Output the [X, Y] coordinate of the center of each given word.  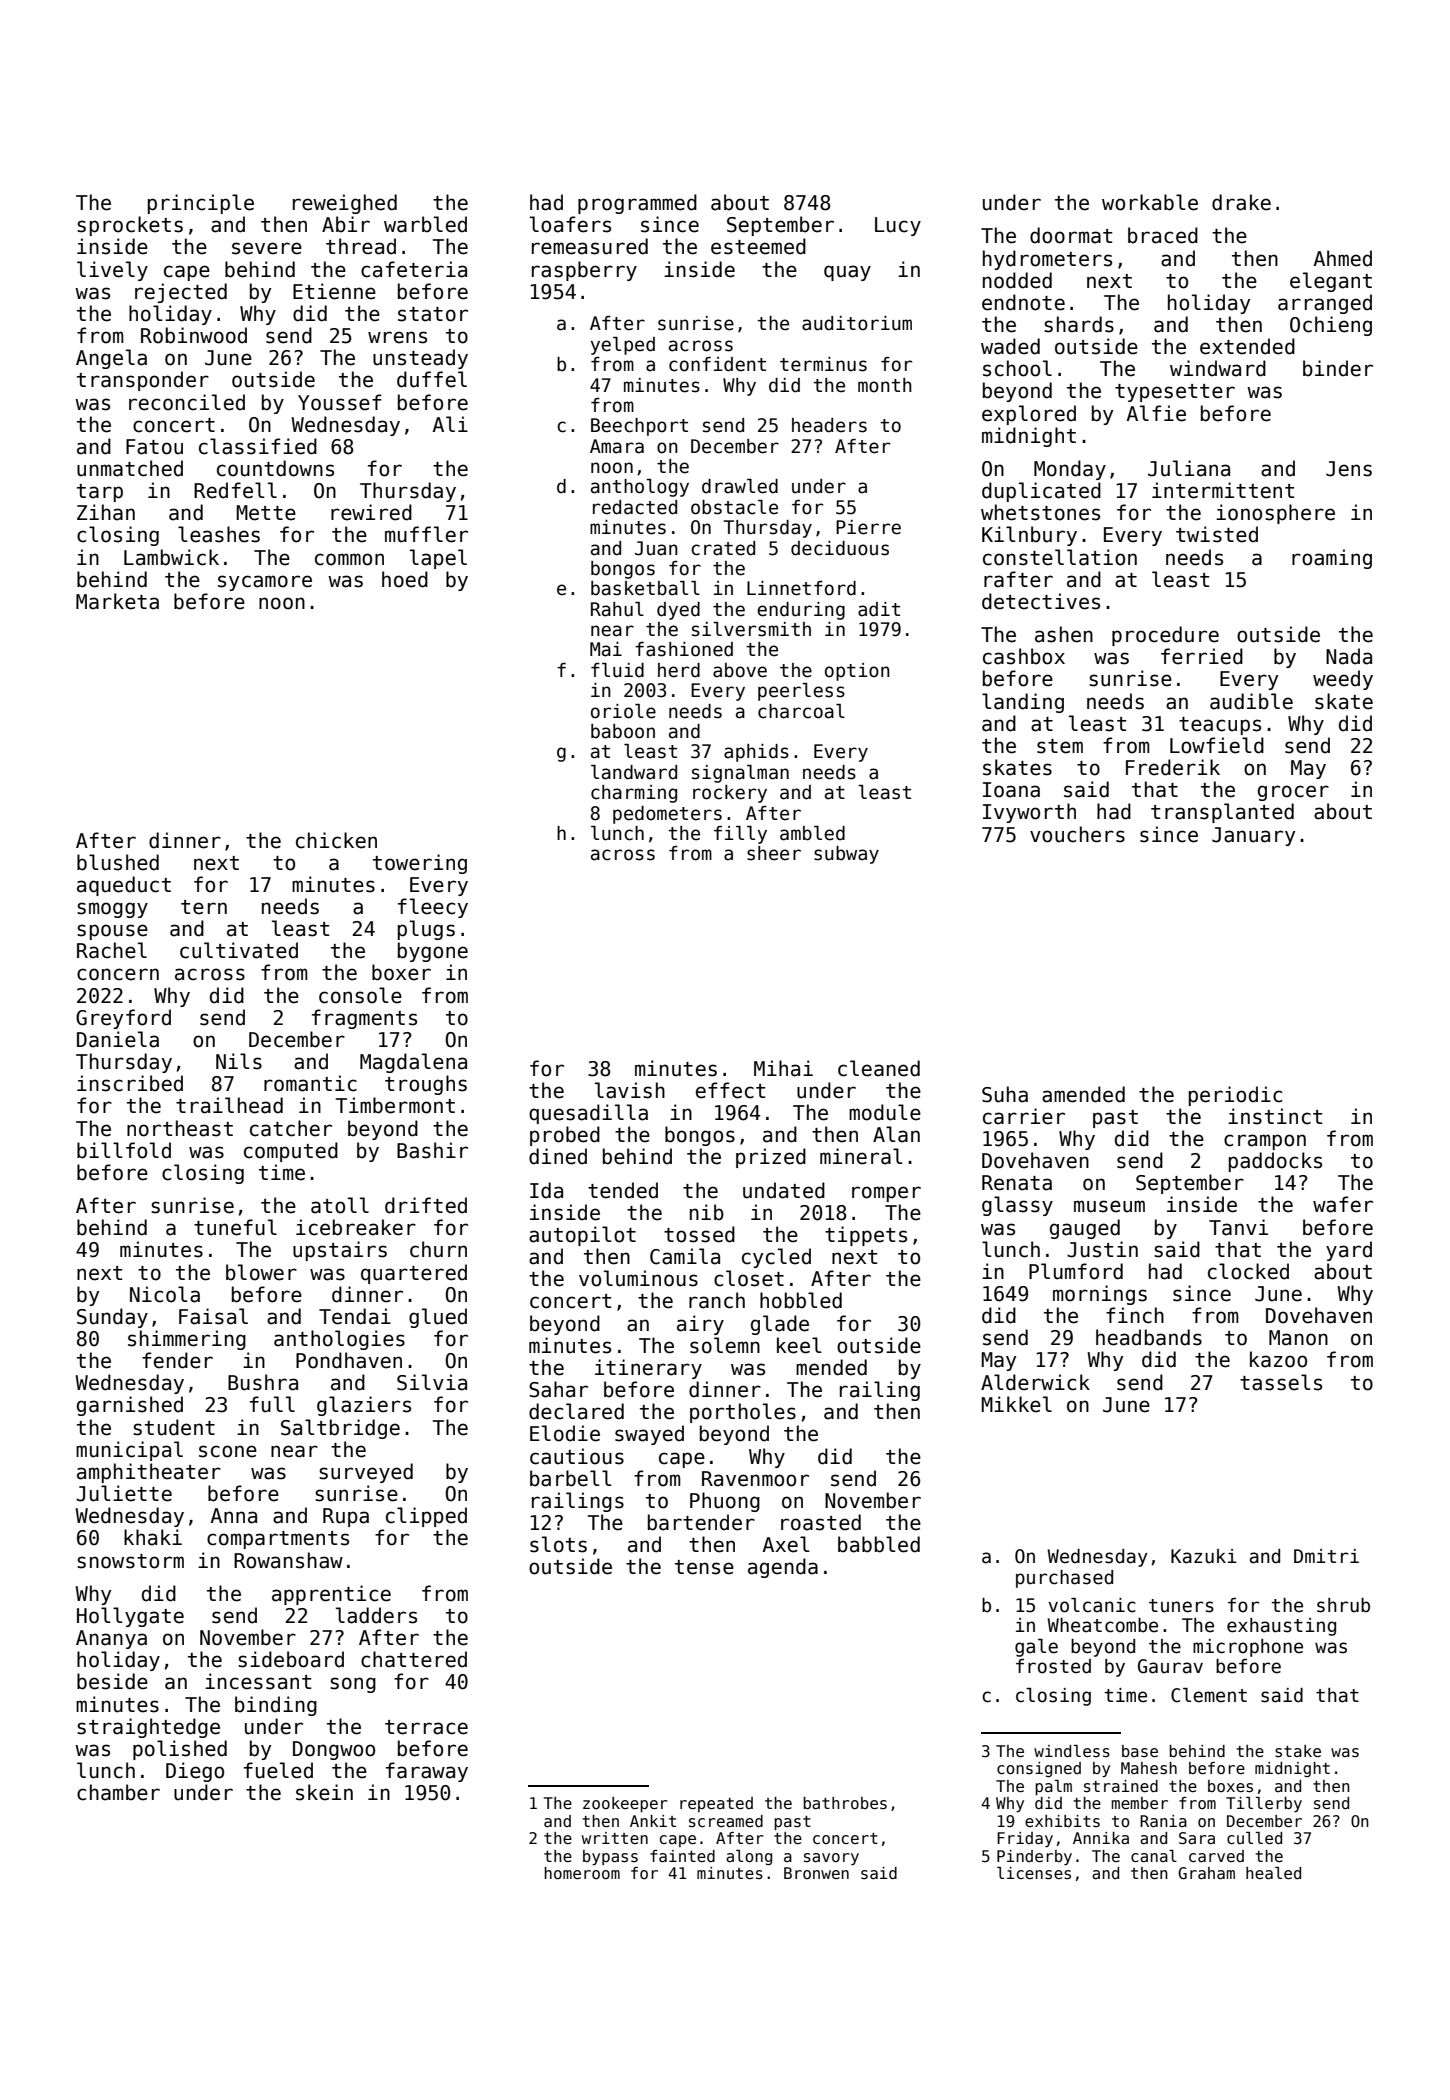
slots [558, 1544]
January [1253, 836]
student [174, 1427]
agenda [783, 1568]
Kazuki [1204, 1556]
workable [1150, 202]
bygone [433, 952]
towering [420, 864]
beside [112, 1681]
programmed [637, 204]
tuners [1181, 1606]
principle [201, 204]
